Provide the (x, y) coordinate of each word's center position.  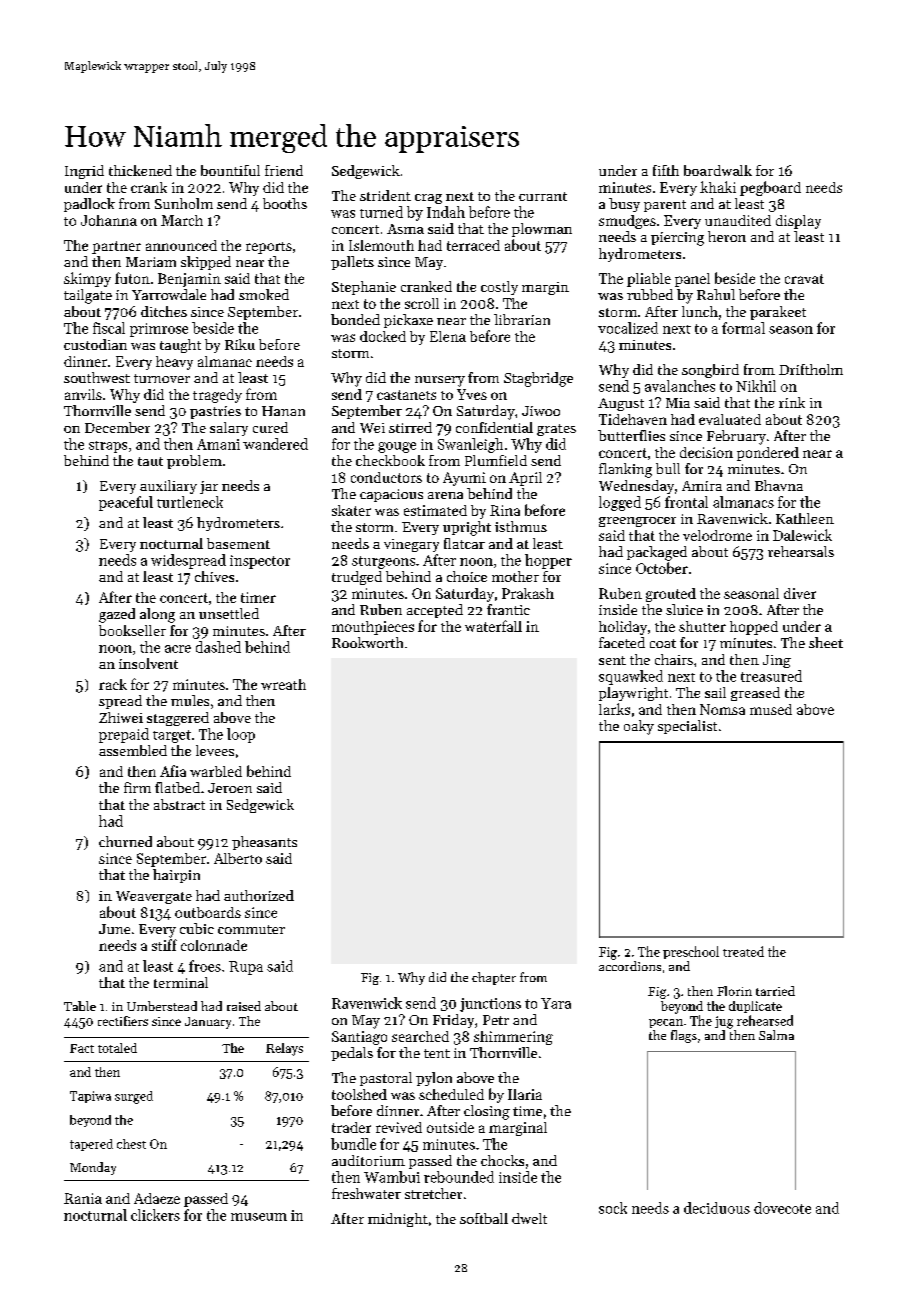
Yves (472, 394)
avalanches (680, 386)
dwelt (529, 1218)
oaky (639, 727)
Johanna (109, 220)
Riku (240, 344)
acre (178, 649)
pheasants (264, 843)
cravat (804, 279)
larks (614, 709)
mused (771, 709)
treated (743, 951)
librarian (522, 319)
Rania (83, 1198)
